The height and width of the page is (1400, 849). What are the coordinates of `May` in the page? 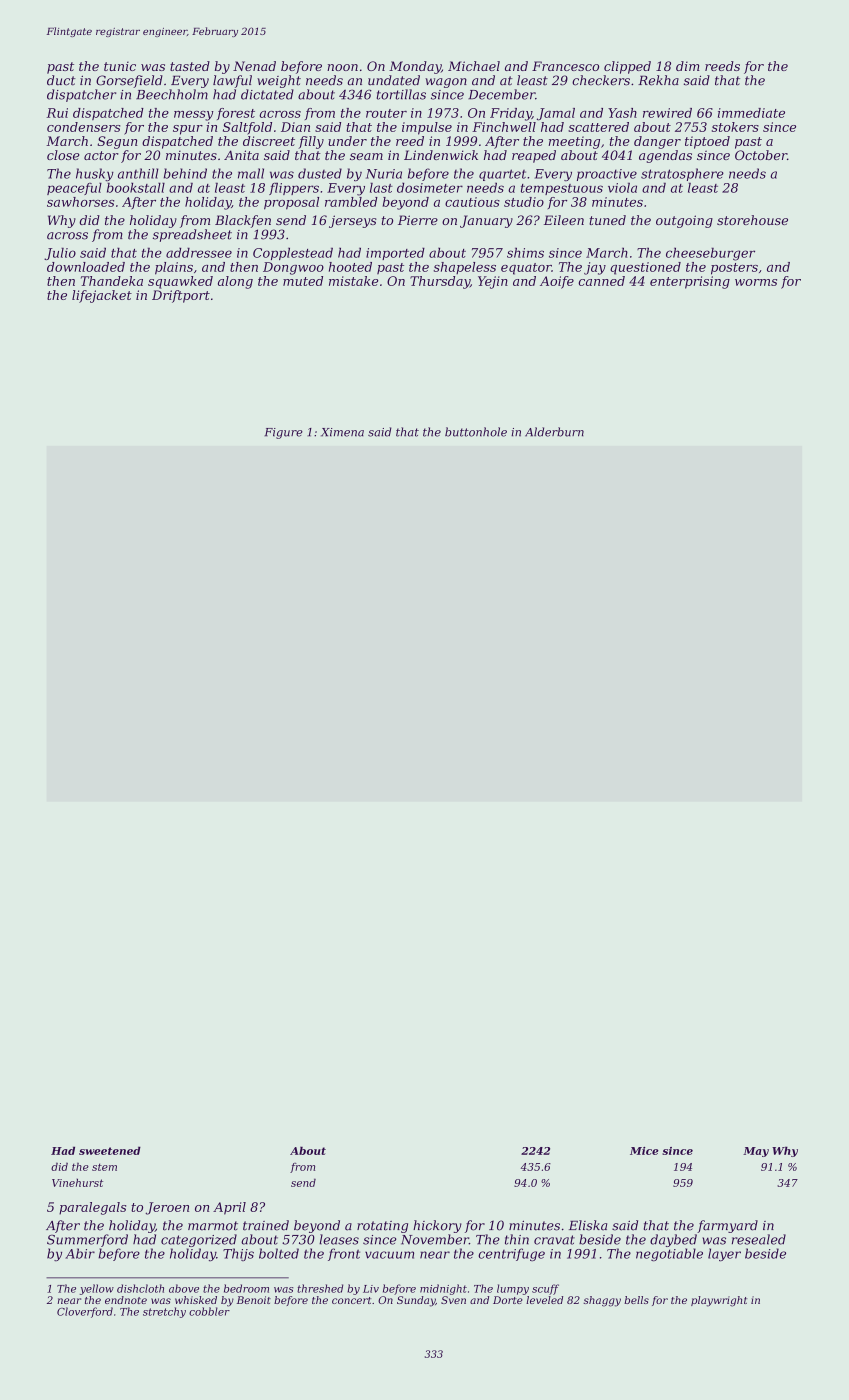 It's located at (756, 1152).
